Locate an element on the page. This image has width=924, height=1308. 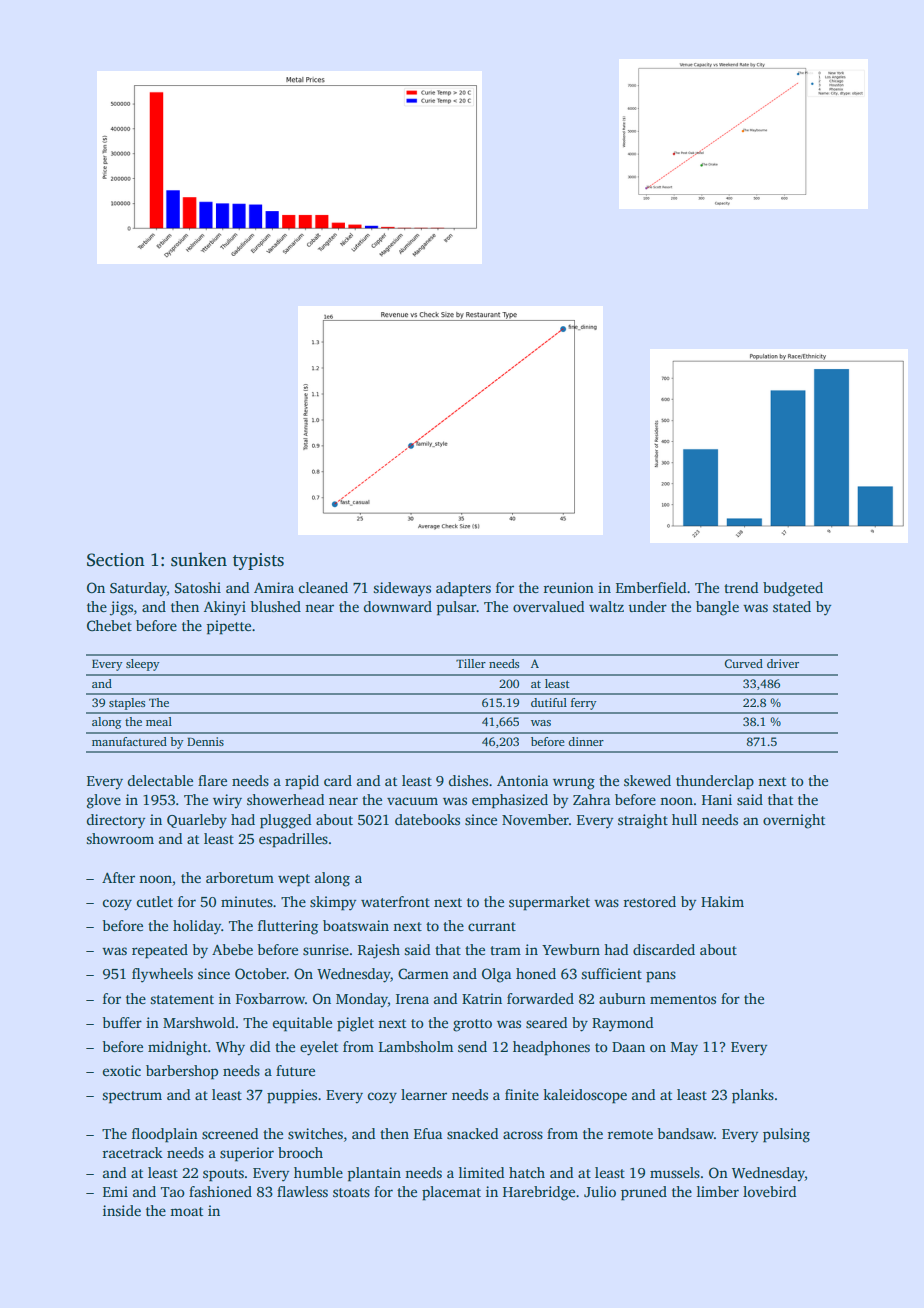
datebooks is located at coordinates (427, 819).
